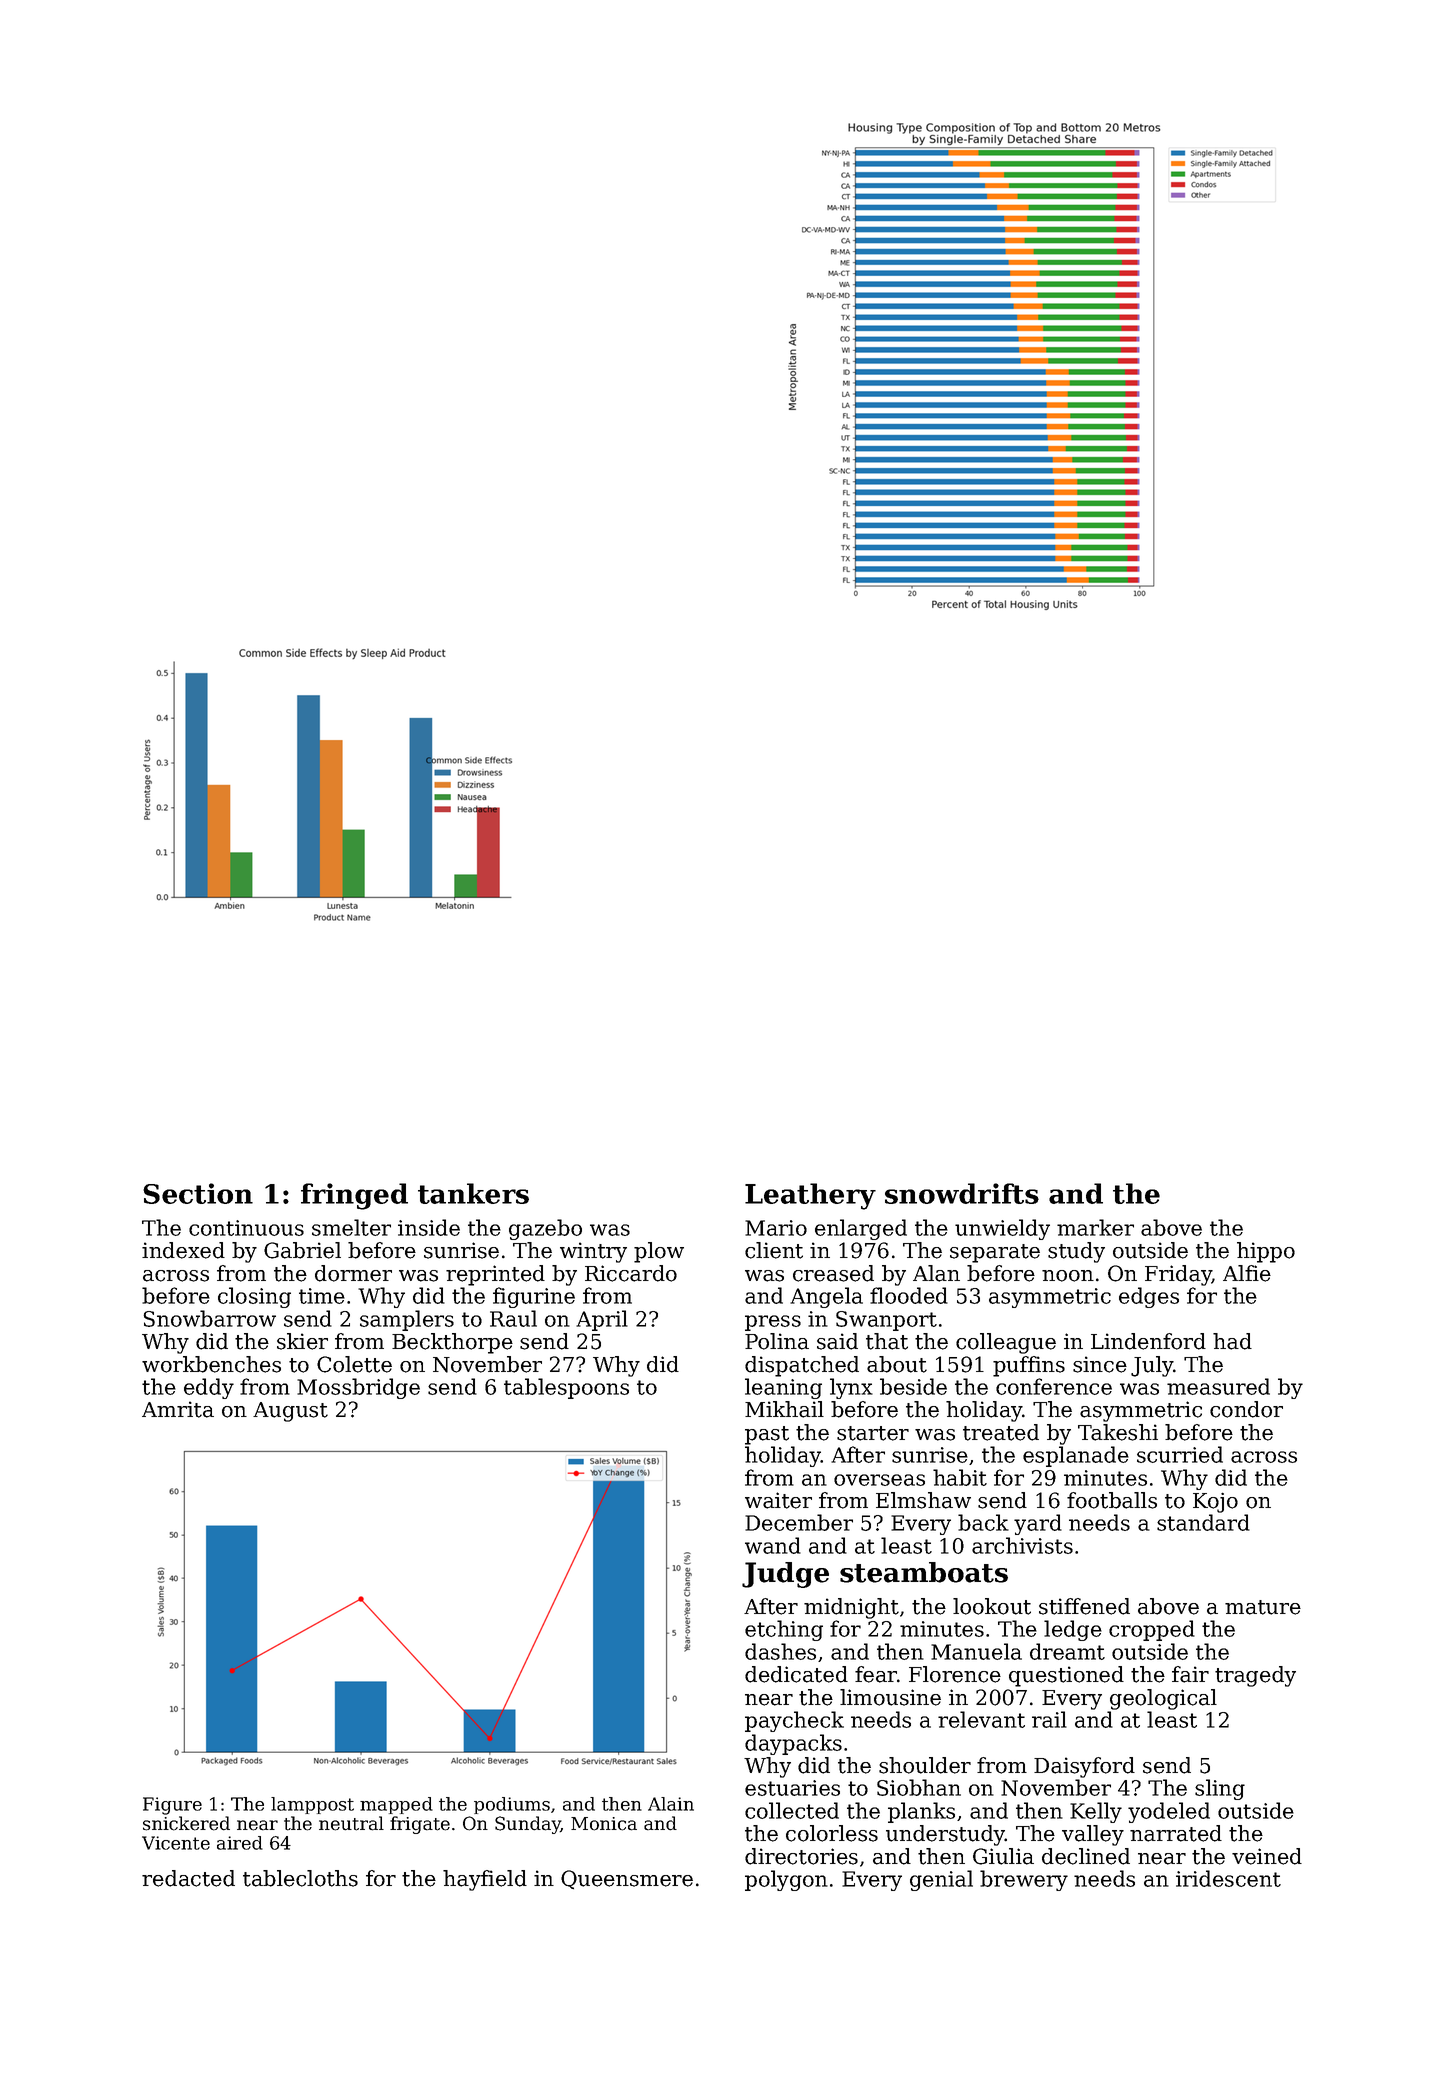 Image resolution: width=1450 pixels, height=2100 pixels. I want to click on etching, so click(784, 1630).
